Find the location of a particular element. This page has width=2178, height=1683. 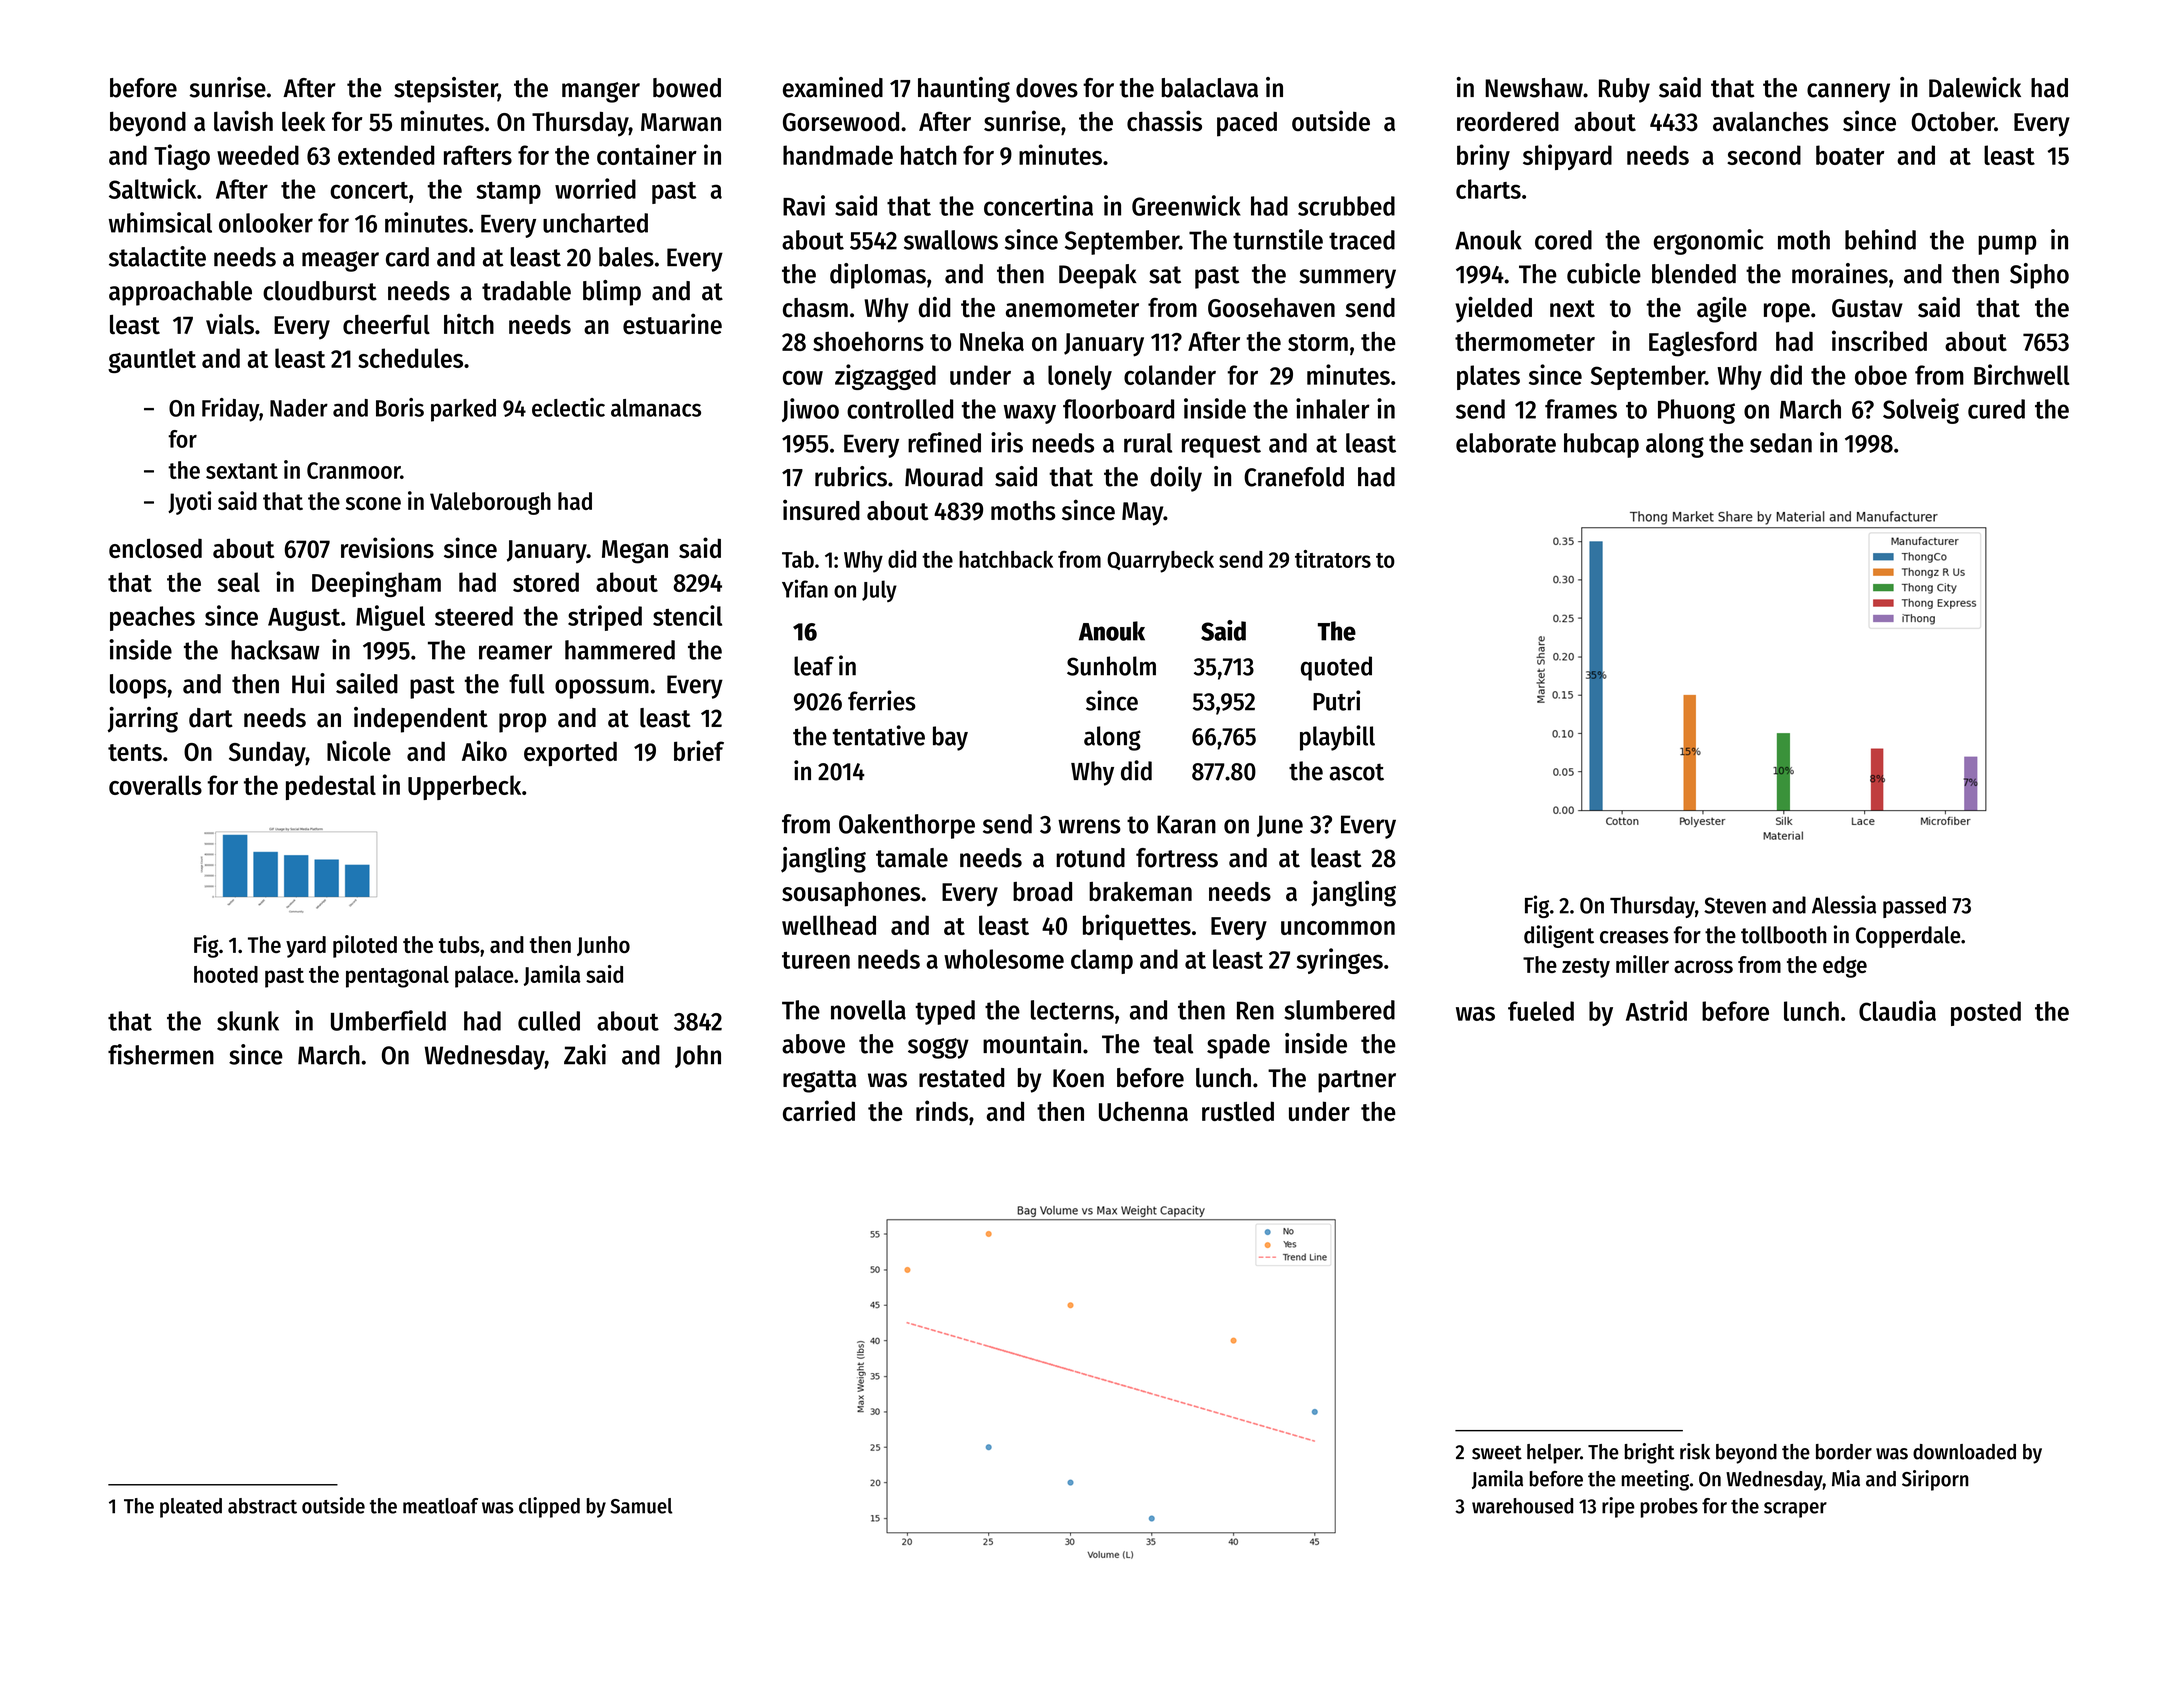

pleated is located at coordinates (191, 1508).
